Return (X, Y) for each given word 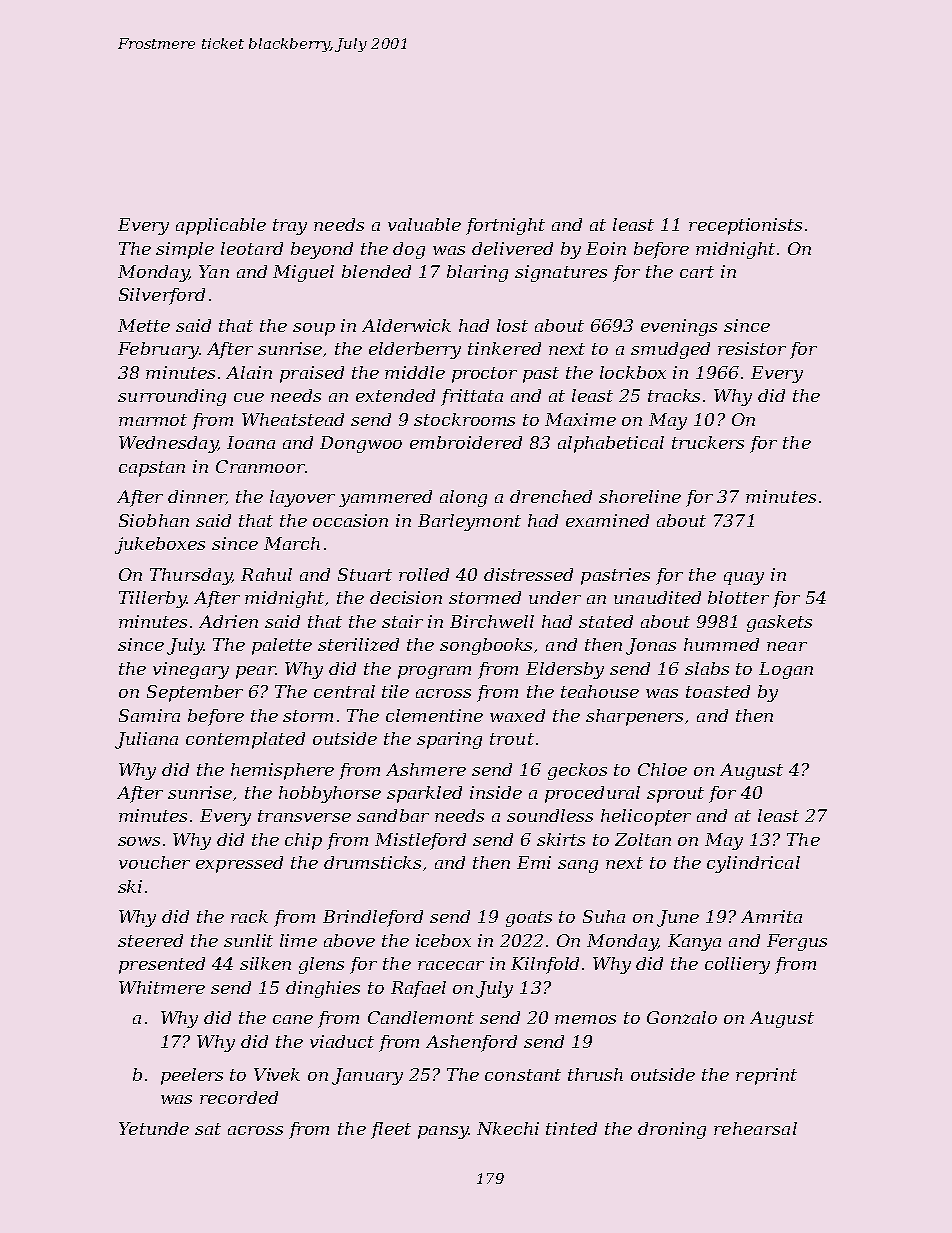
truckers (708, 442)
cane (293, 1019)
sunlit (248, 940)
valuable (424, 224)
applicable (221, 226)
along (463, 498)
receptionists (745, 226)
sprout (675, 795)
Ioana (251, 442)
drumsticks (372, 862)
